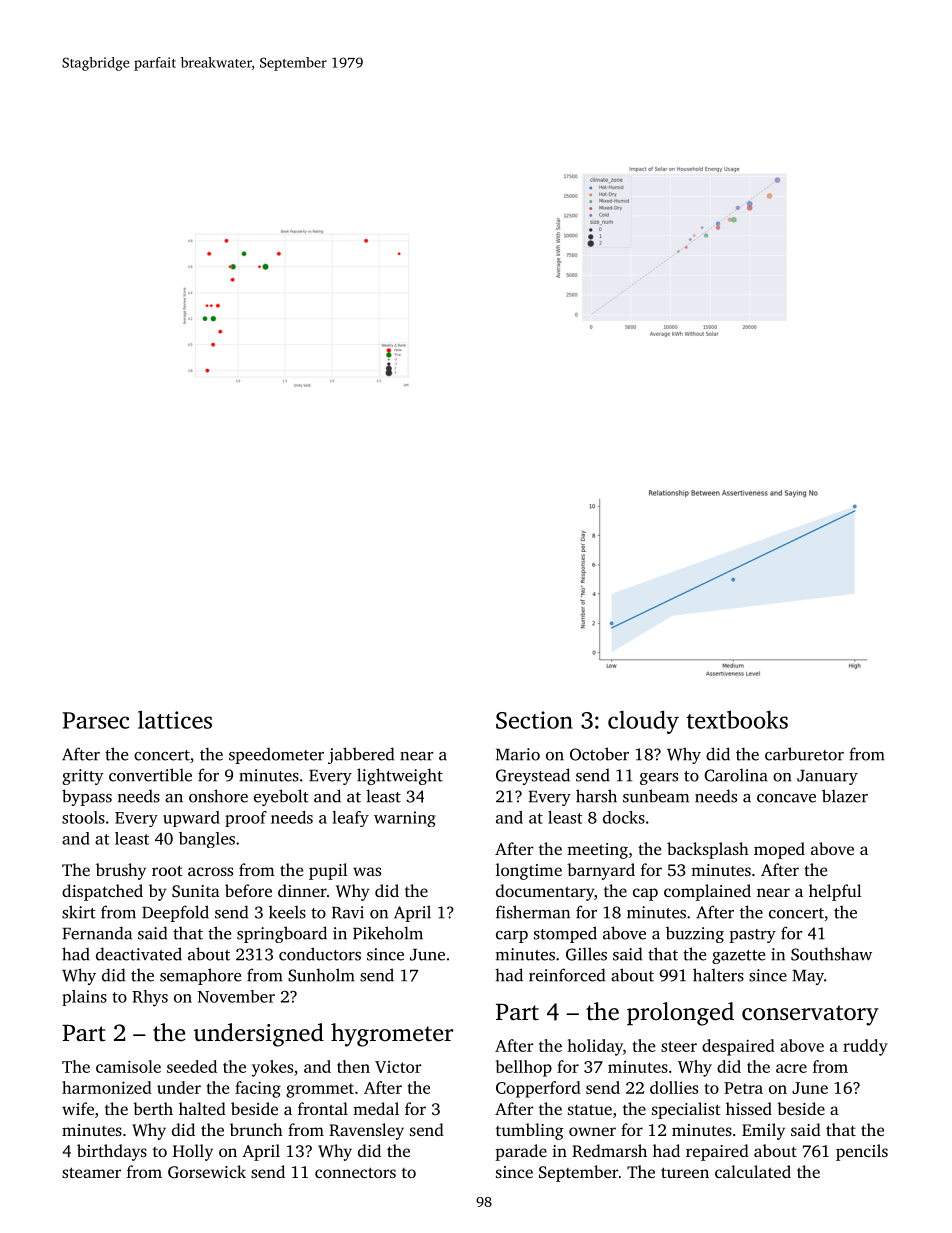 This screenshot has width=952, height=1233. Describe the element at coordinates (845, 796) in the screenshot. I see `blazer` at that location.
